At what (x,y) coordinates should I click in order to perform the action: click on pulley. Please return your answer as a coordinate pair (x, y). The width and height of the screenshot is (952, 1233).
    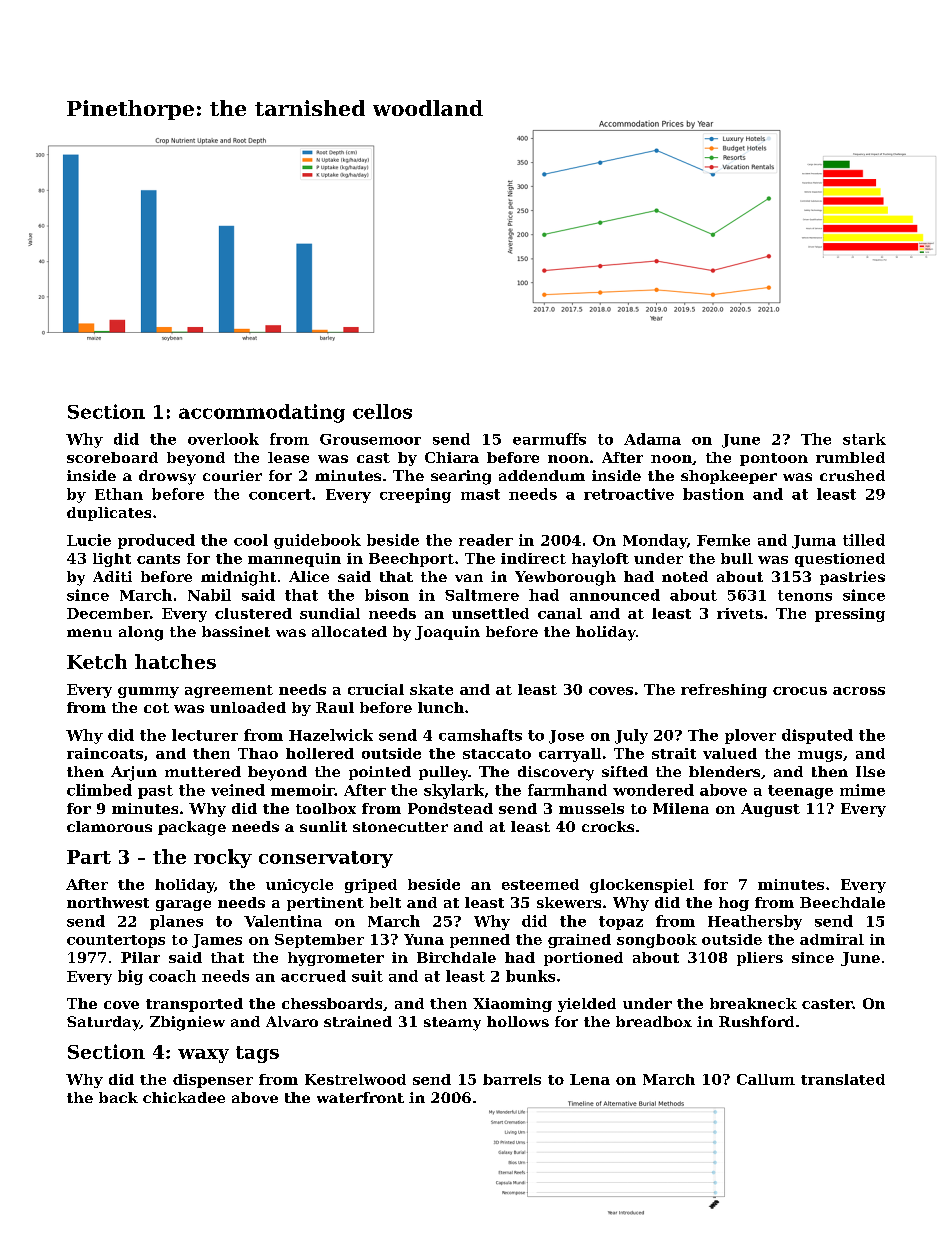
    Looking at the image, I should click on (443, 773).
